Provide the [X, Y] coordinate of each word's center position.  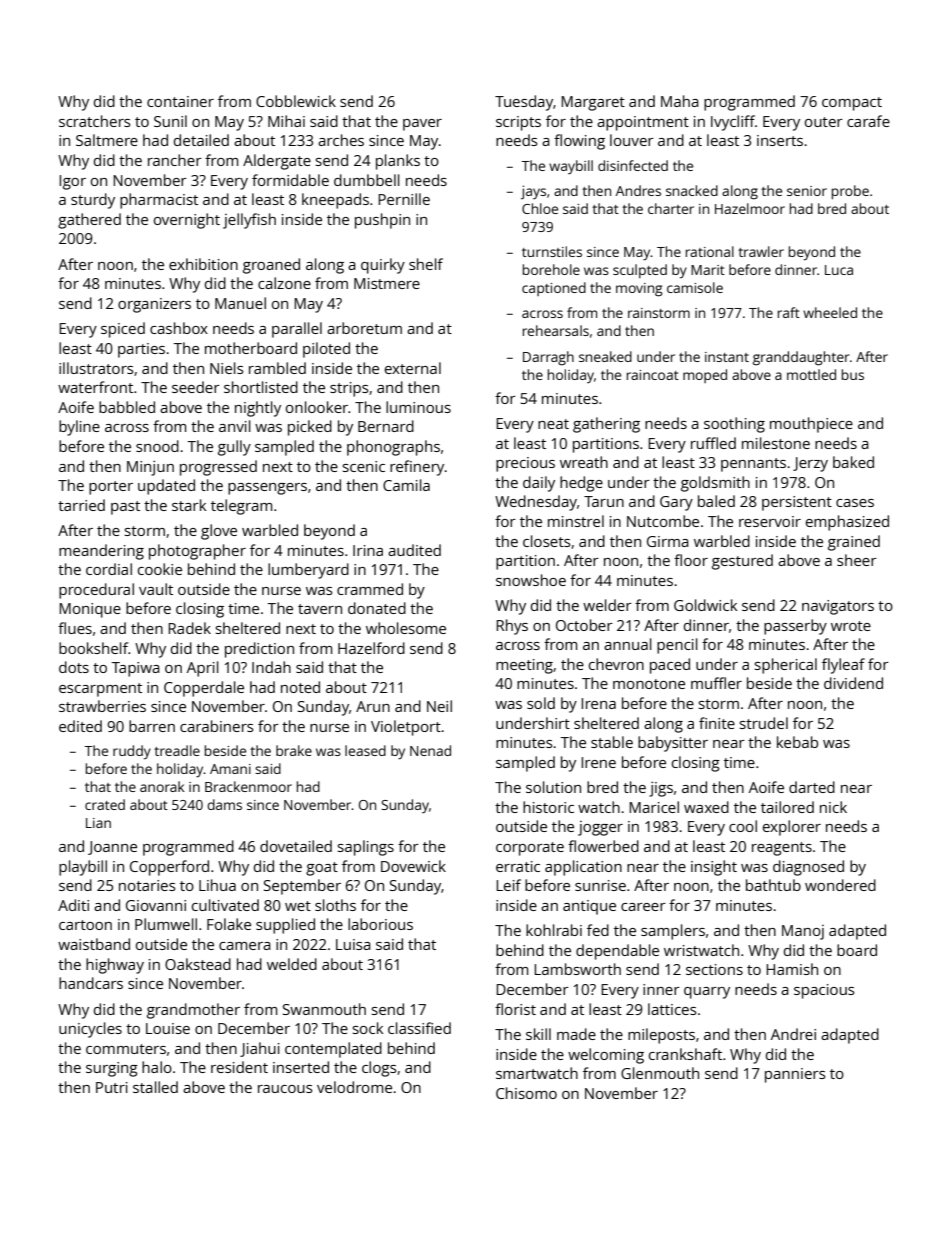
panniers [795, 1075]
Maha [680, 101]
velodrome [354, 1087]
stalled [155, 1087]
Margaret [593, 103]
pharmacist [159, 201]
